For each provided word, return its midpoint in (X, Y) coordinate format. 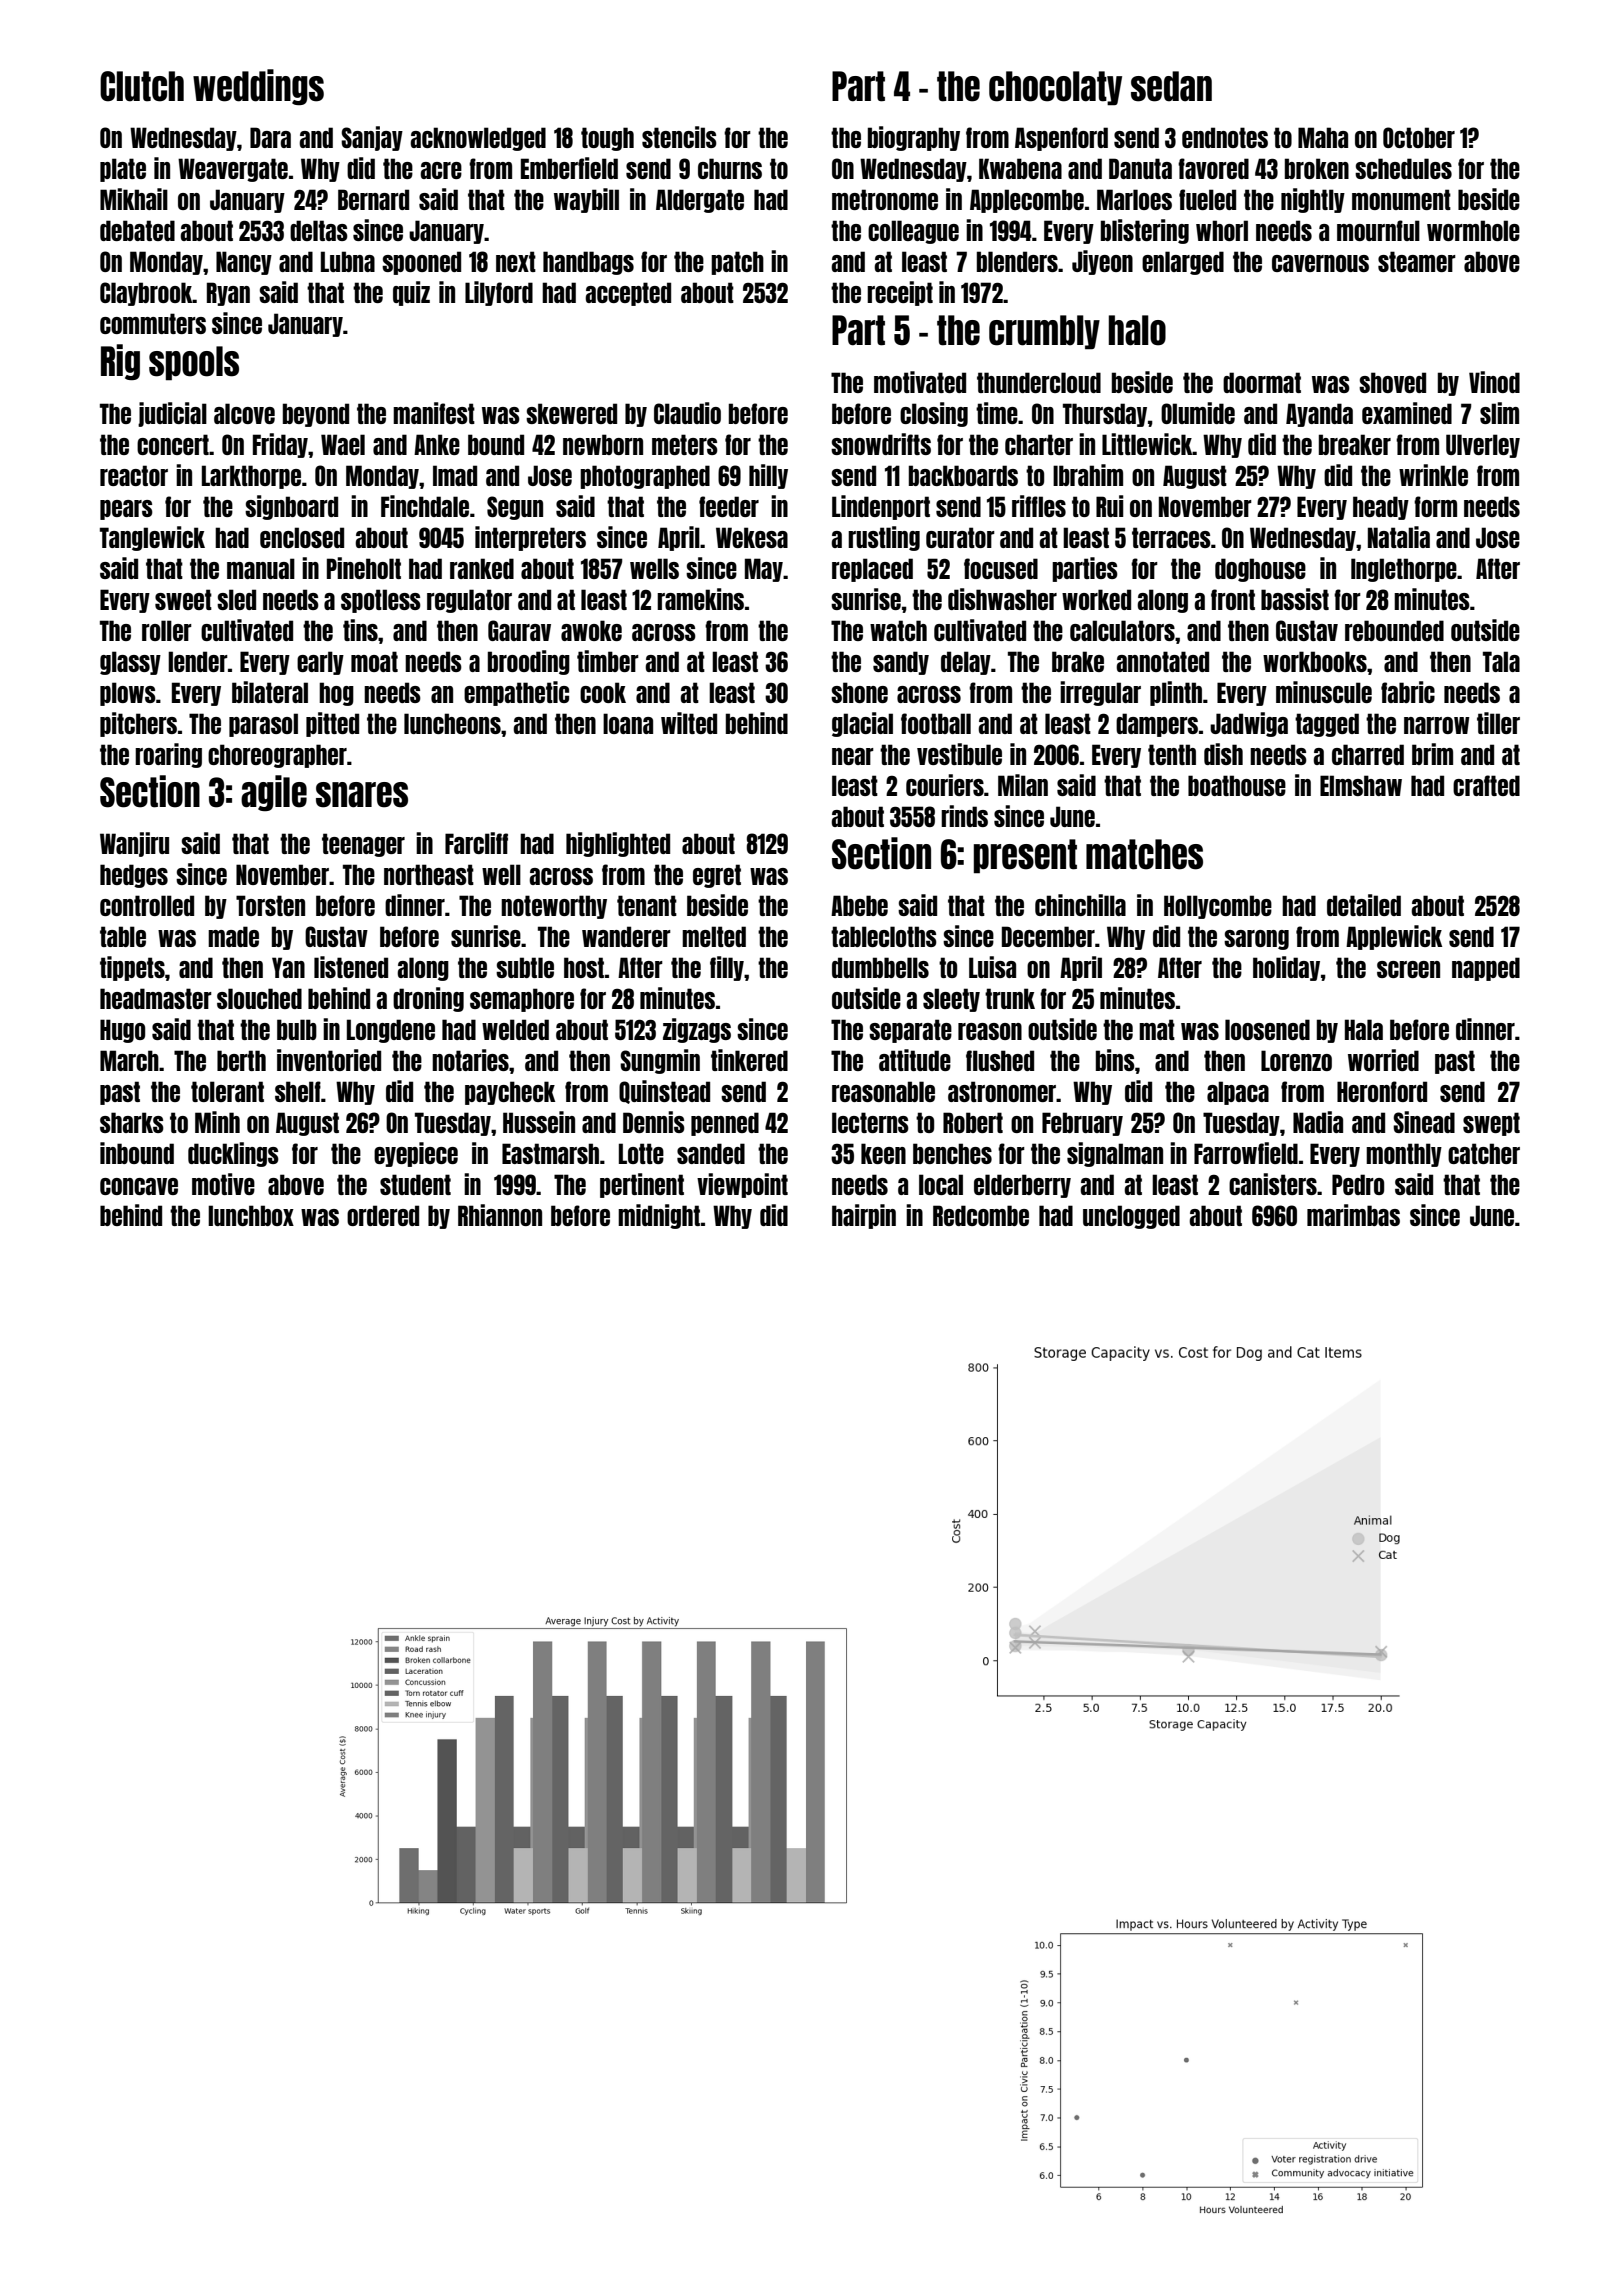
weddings (258, 87)
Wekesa (752, 537)
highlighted (618, 844)
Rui (1110, 506)
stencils (679, 137)
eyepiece (416, 1154)
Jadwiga (1249, 724)
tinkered (749, 1060)
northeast (429, 874)
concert (173, 444)
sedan (1171, 86)
